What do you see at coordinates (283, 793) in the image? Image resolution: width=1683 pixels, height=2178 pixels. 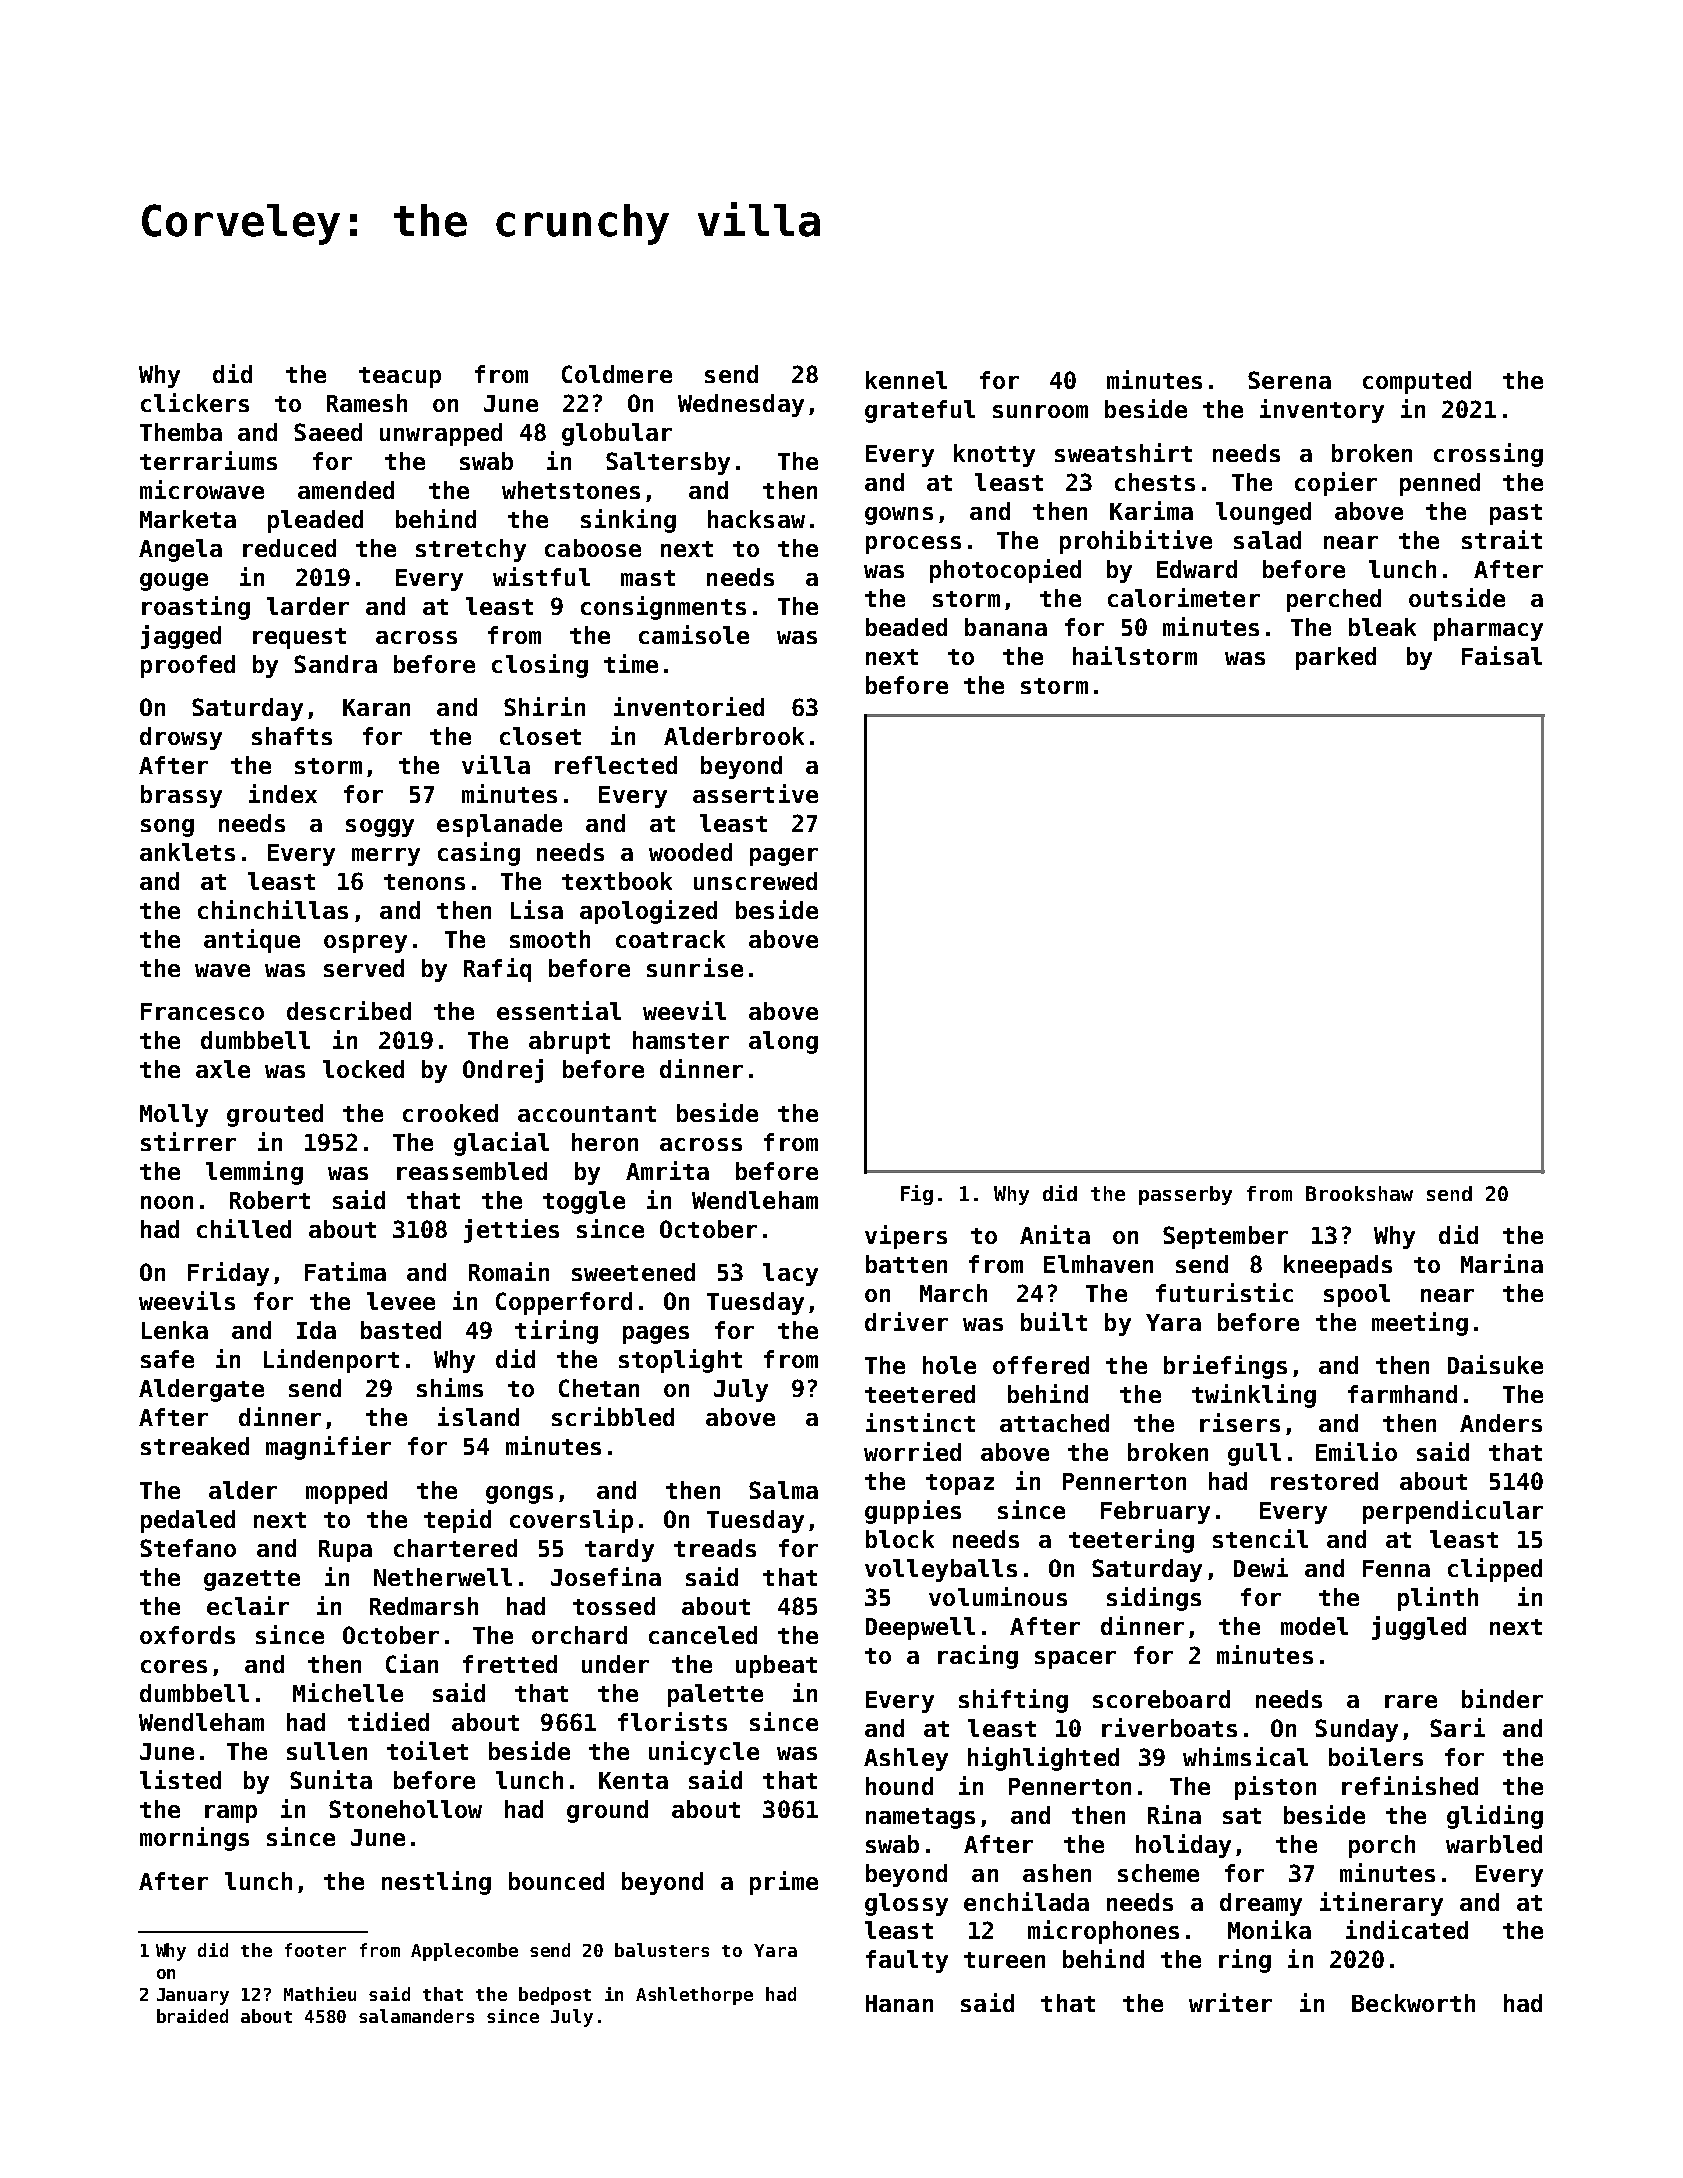 I see `index` at bounding box center [283, 793].
